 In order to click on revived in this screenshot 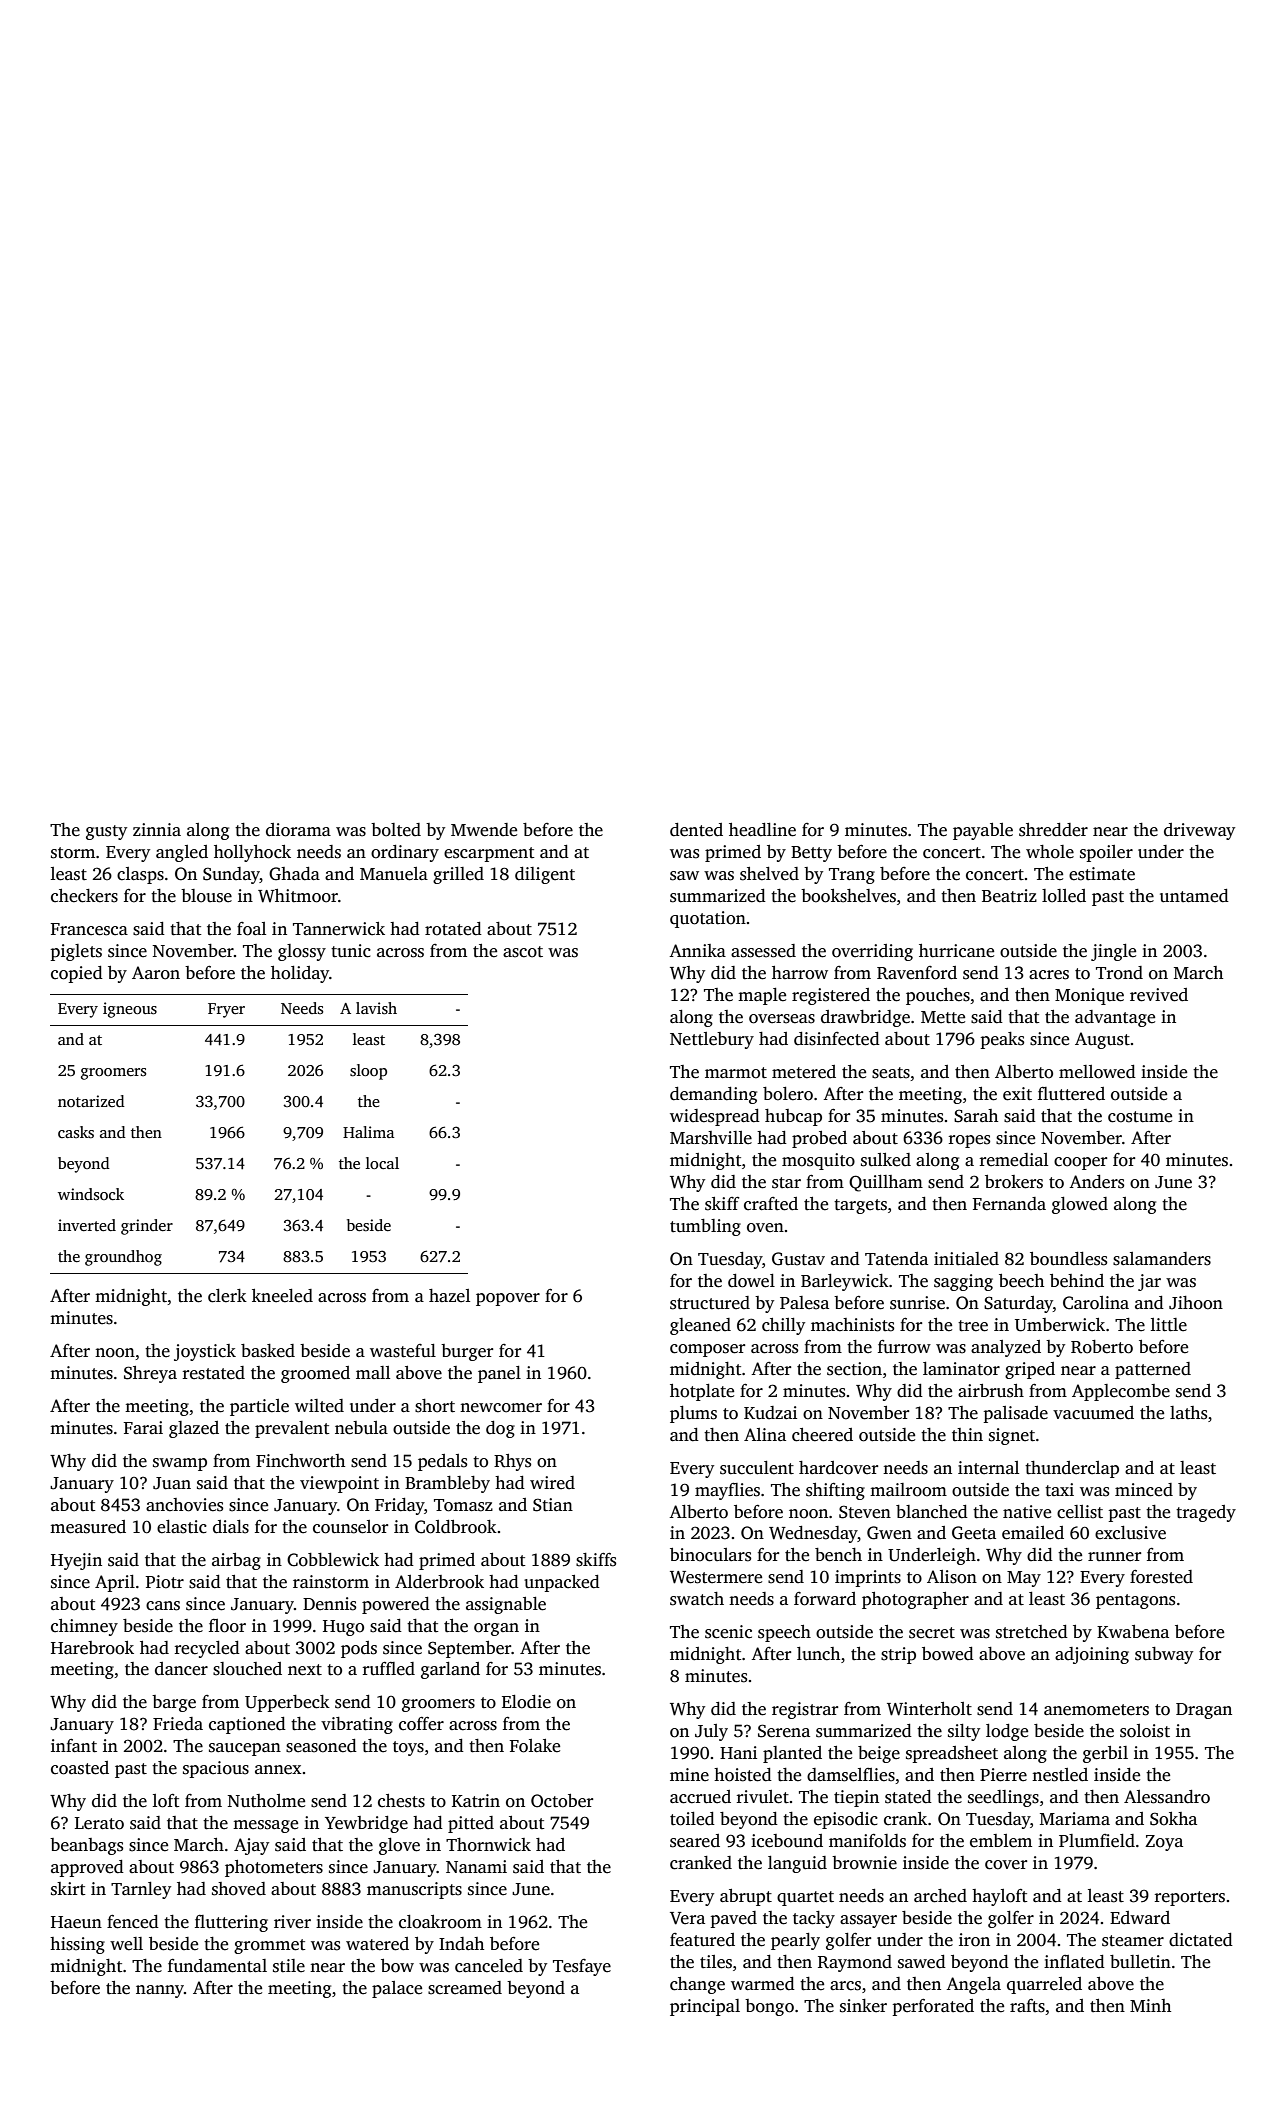, I will do `click(1159, 995)`.
